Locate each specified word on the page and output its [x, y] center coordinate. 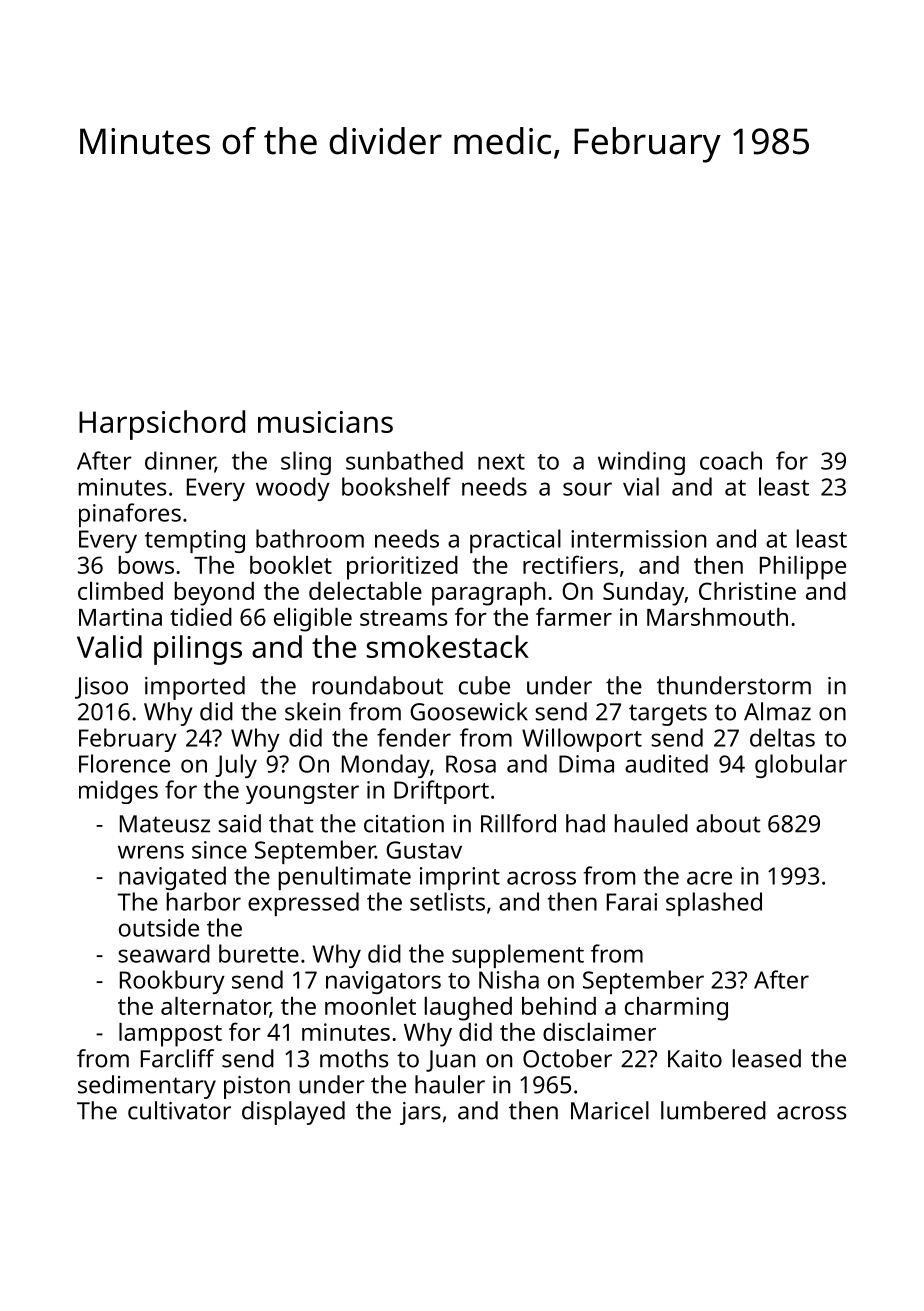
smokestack [448, 646]
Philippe [803, 568]
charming [676, 1009]
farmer [574, 616]
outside [159, 927]
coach [731, 460]
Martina [120, 617]
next [501, 462]
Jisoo [101, 688]
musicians [325, 422]
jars [420, 1113]
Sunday [643, 594]
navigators [383, 982]
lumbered [713, 1110]
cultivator [179, 1110]
